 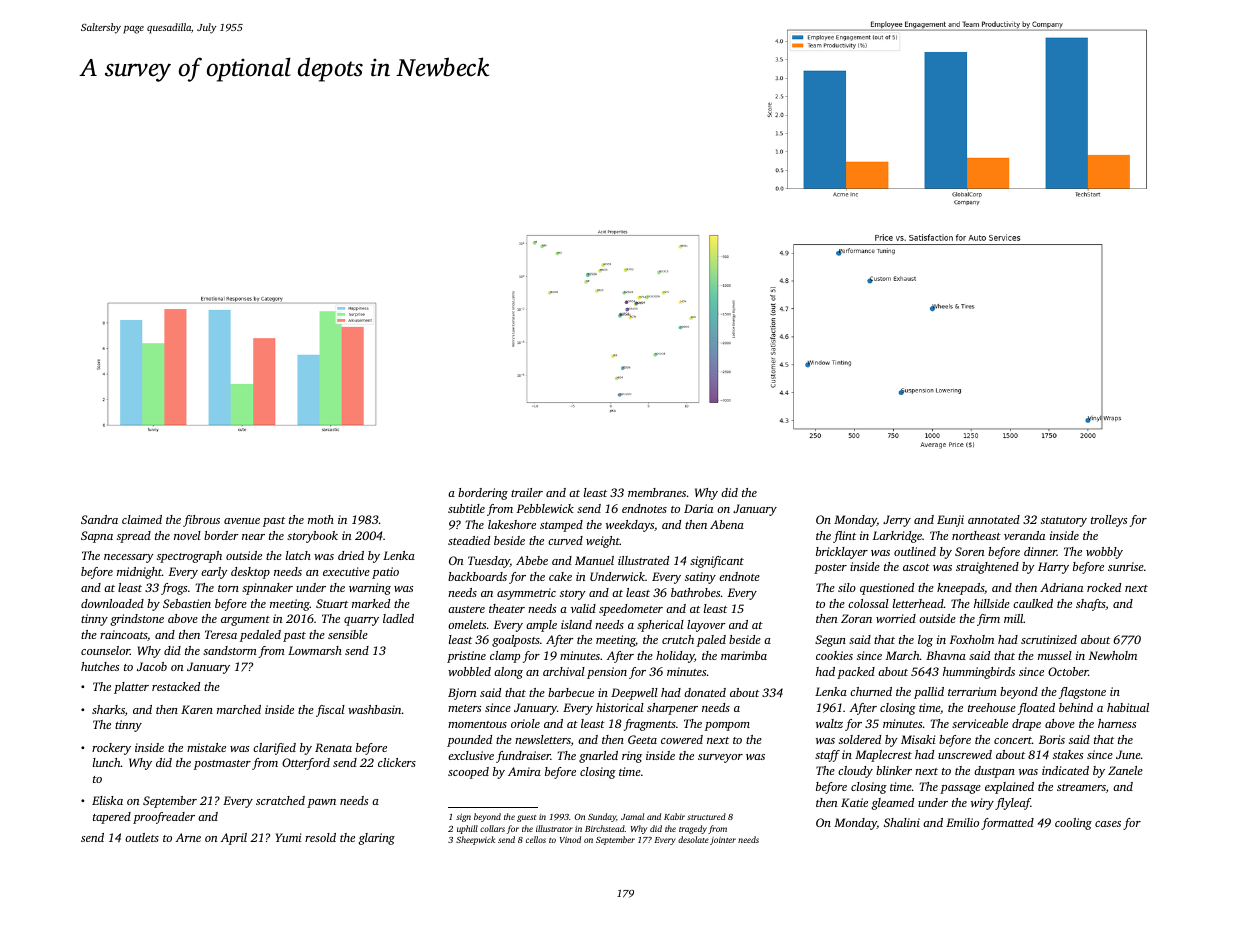 I want to click on Eunji, so click(x=950, y=521).
